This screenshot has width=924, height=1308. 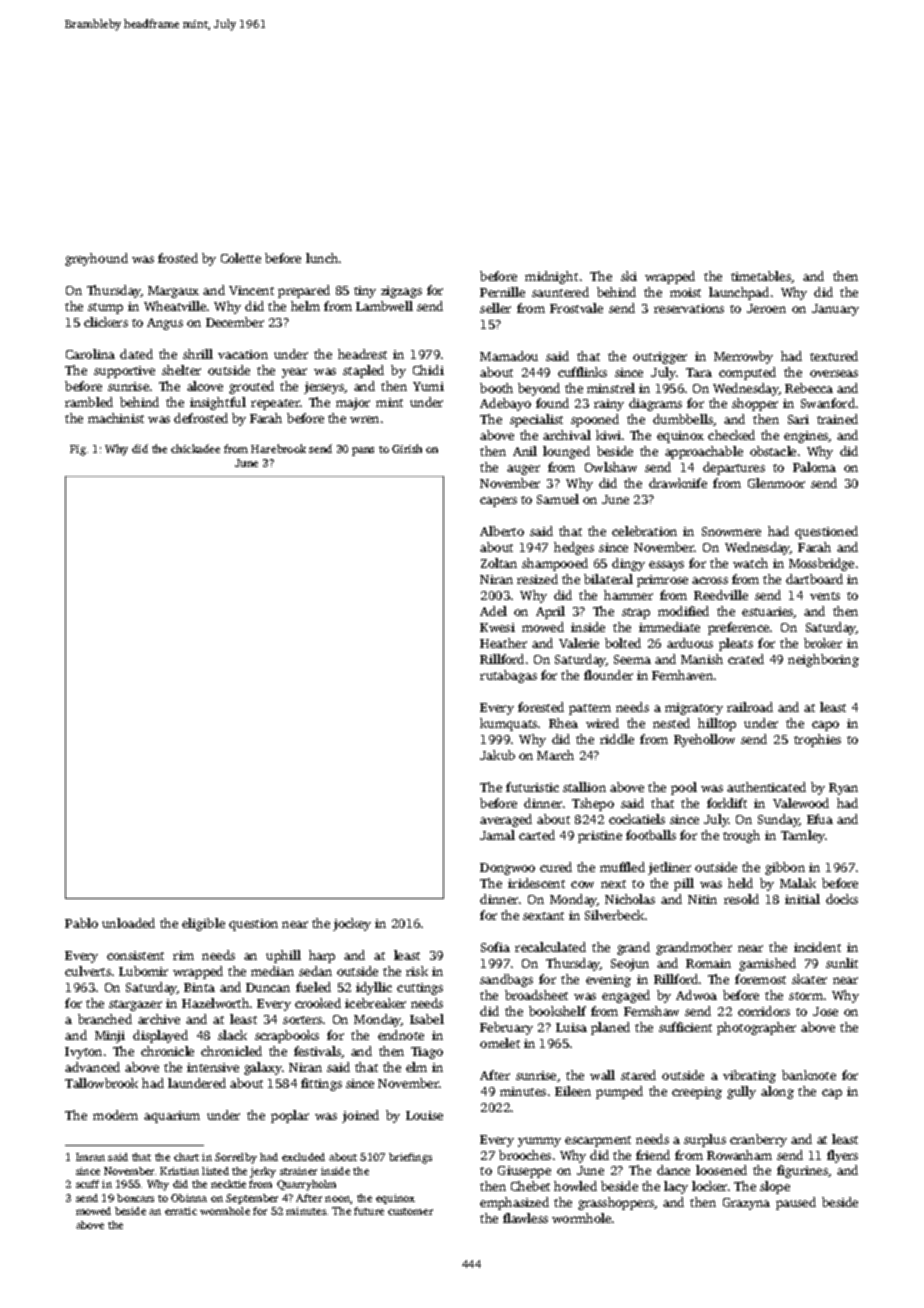 I want to click on rutabagas, so click(x=508, y=676).
